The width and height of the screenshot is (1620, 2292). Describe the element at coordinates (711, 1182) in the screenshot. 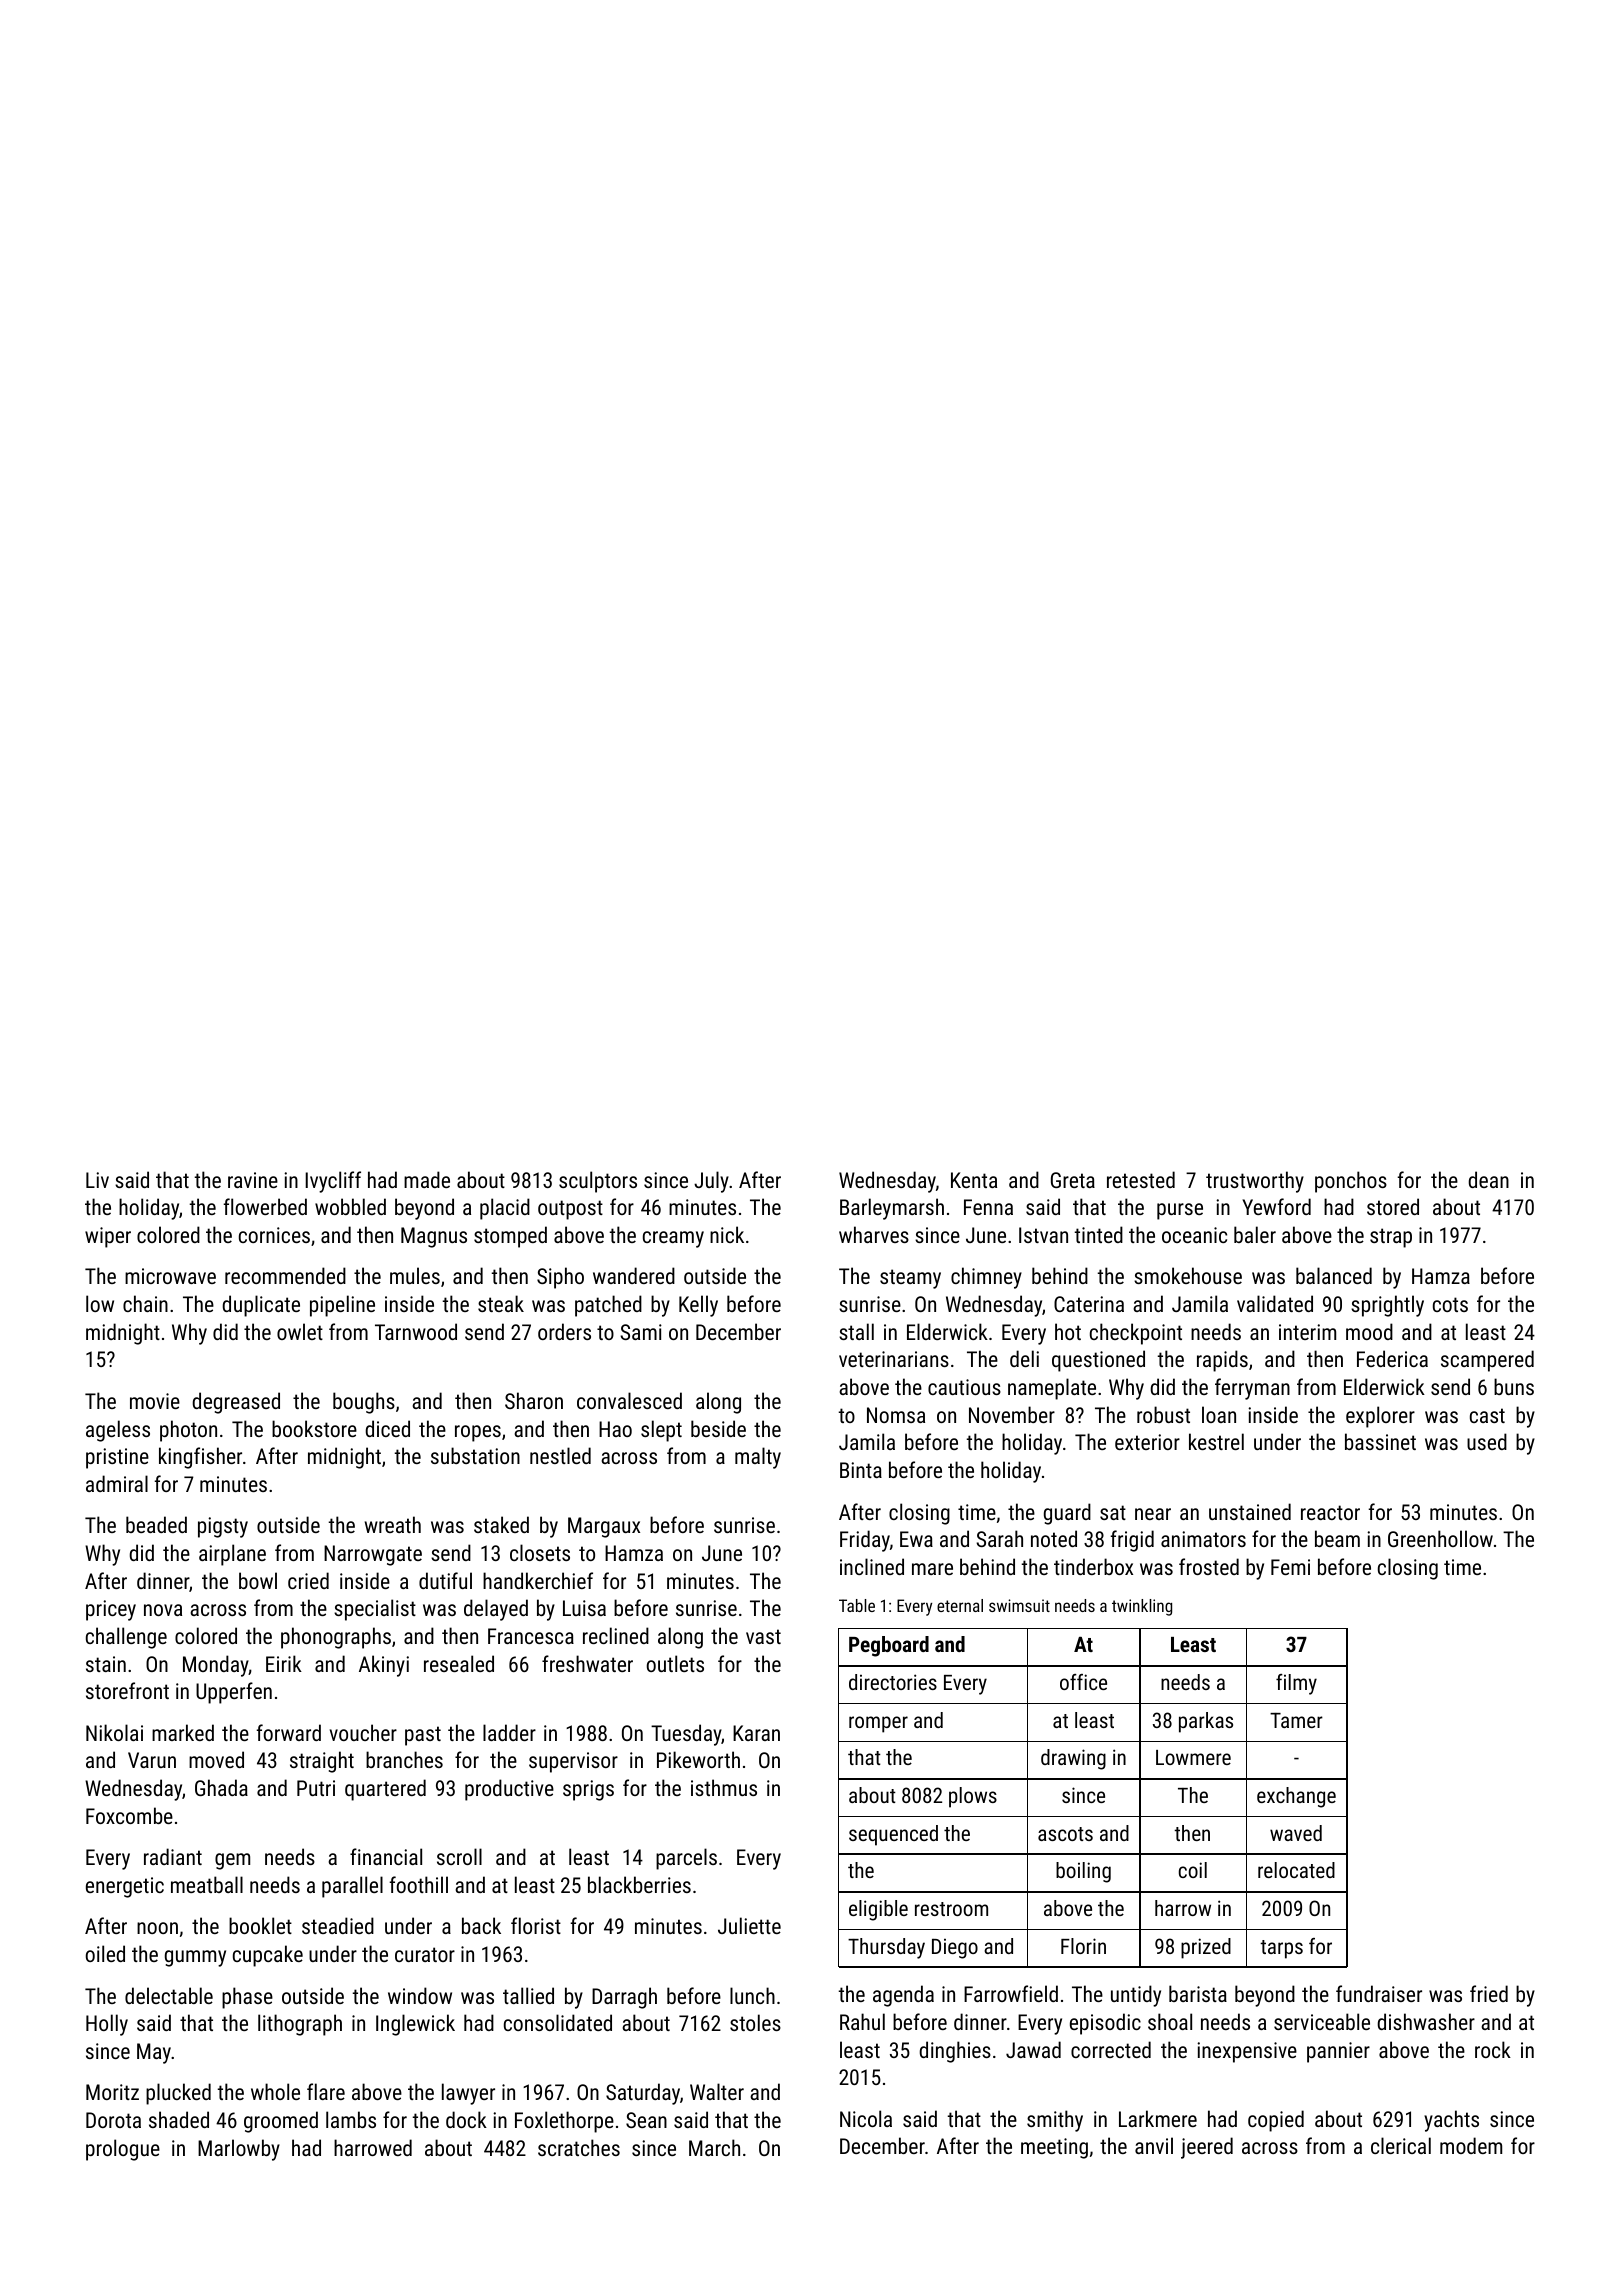

I see `July` at that location.
